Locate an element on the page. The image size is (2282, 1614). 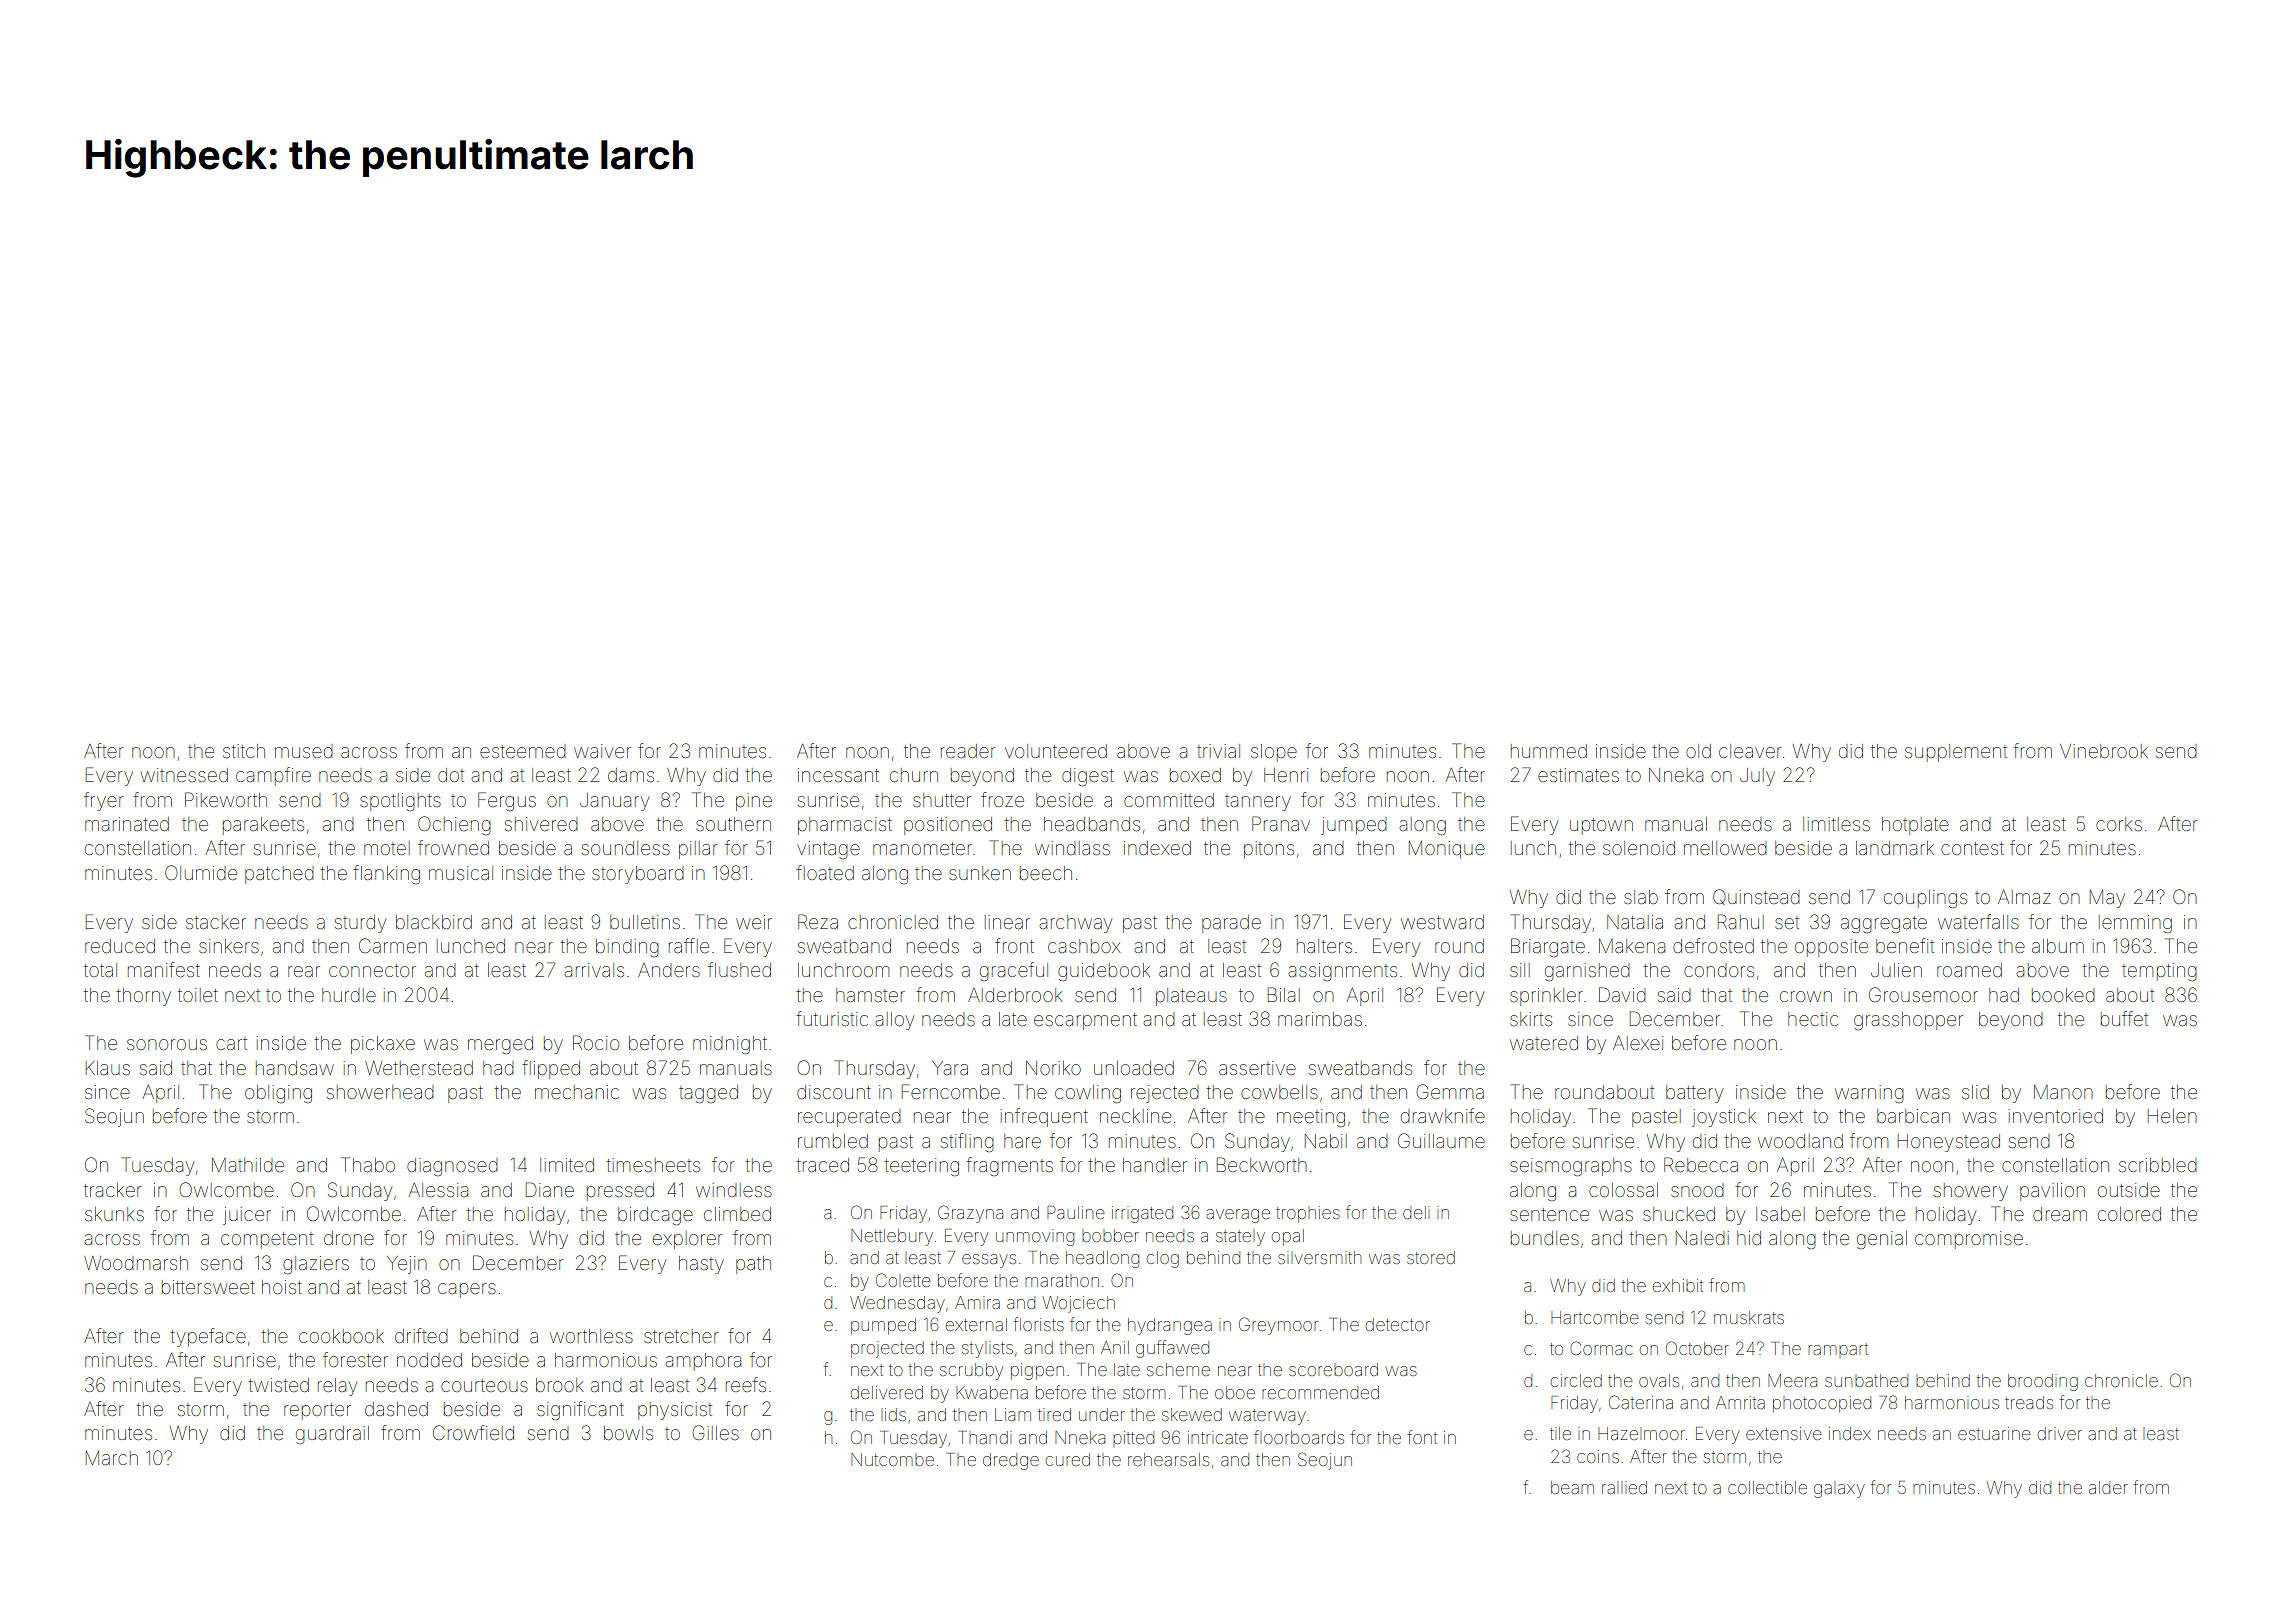
irrigated is located at coordinates (1142, 1214).
